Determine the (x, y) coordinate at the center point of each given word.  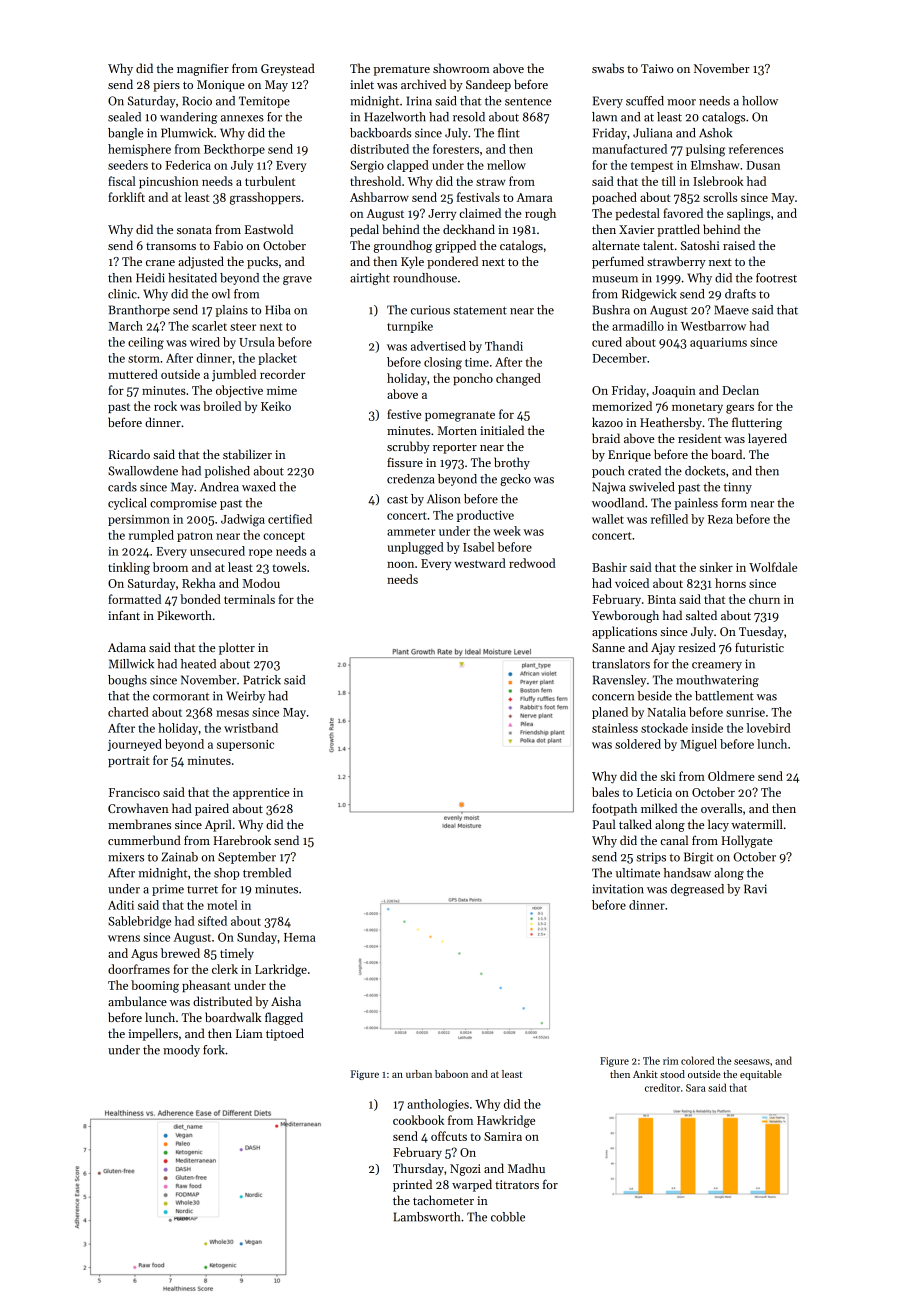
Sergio (367, 167)
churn (764, 599)
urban (419, 1074)
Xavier (636, 229)
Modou (261, 583)
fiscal (122, 181)
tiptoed (285, 1034)
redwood (532, 563)
